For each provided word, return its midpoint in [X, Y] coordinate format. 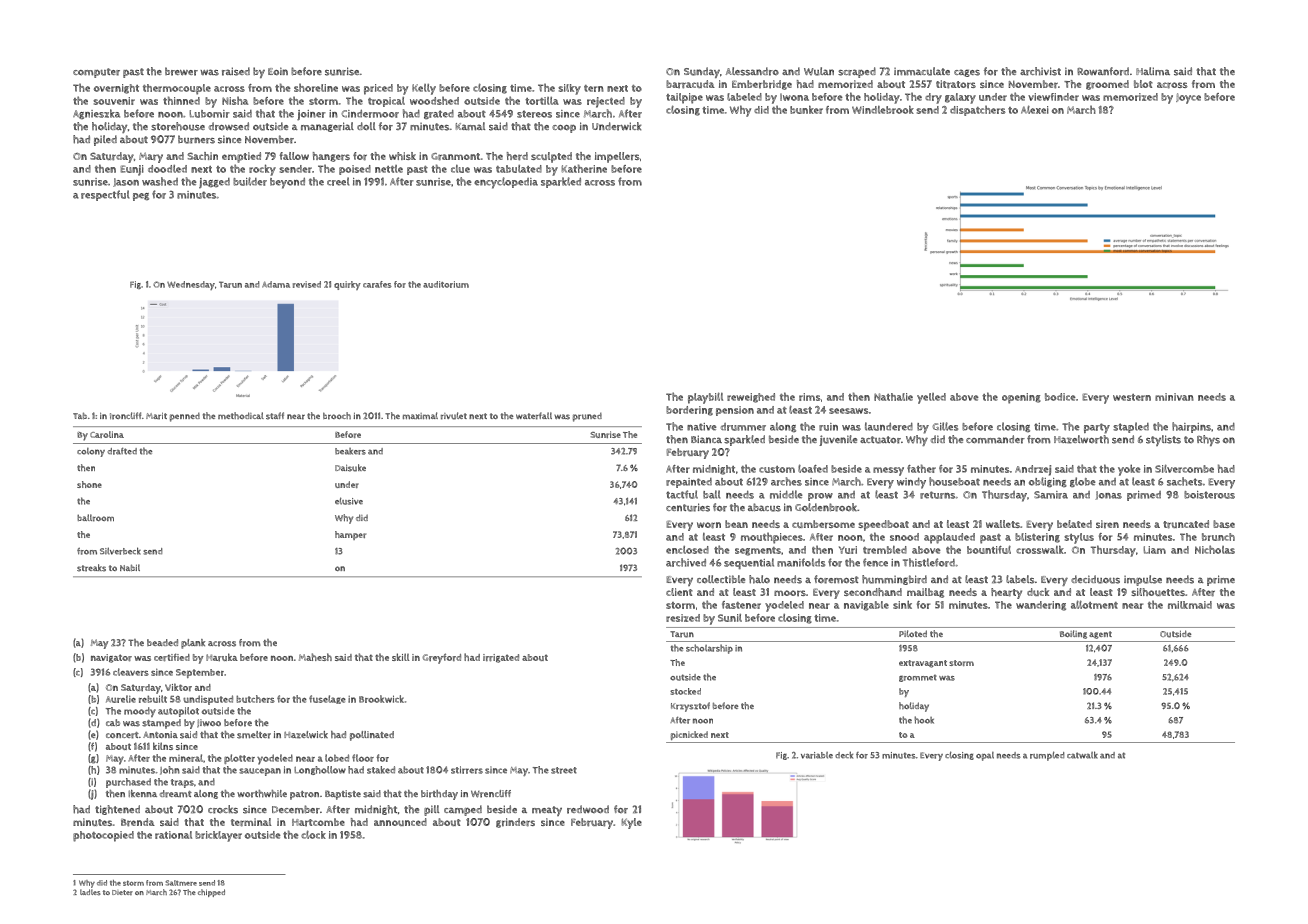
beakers [350, 451]
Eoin [278, 71]
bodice [1060, 397]
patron [304, 795]
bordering [689, 411]
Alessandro [752, 71]
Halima [1153, 71]
